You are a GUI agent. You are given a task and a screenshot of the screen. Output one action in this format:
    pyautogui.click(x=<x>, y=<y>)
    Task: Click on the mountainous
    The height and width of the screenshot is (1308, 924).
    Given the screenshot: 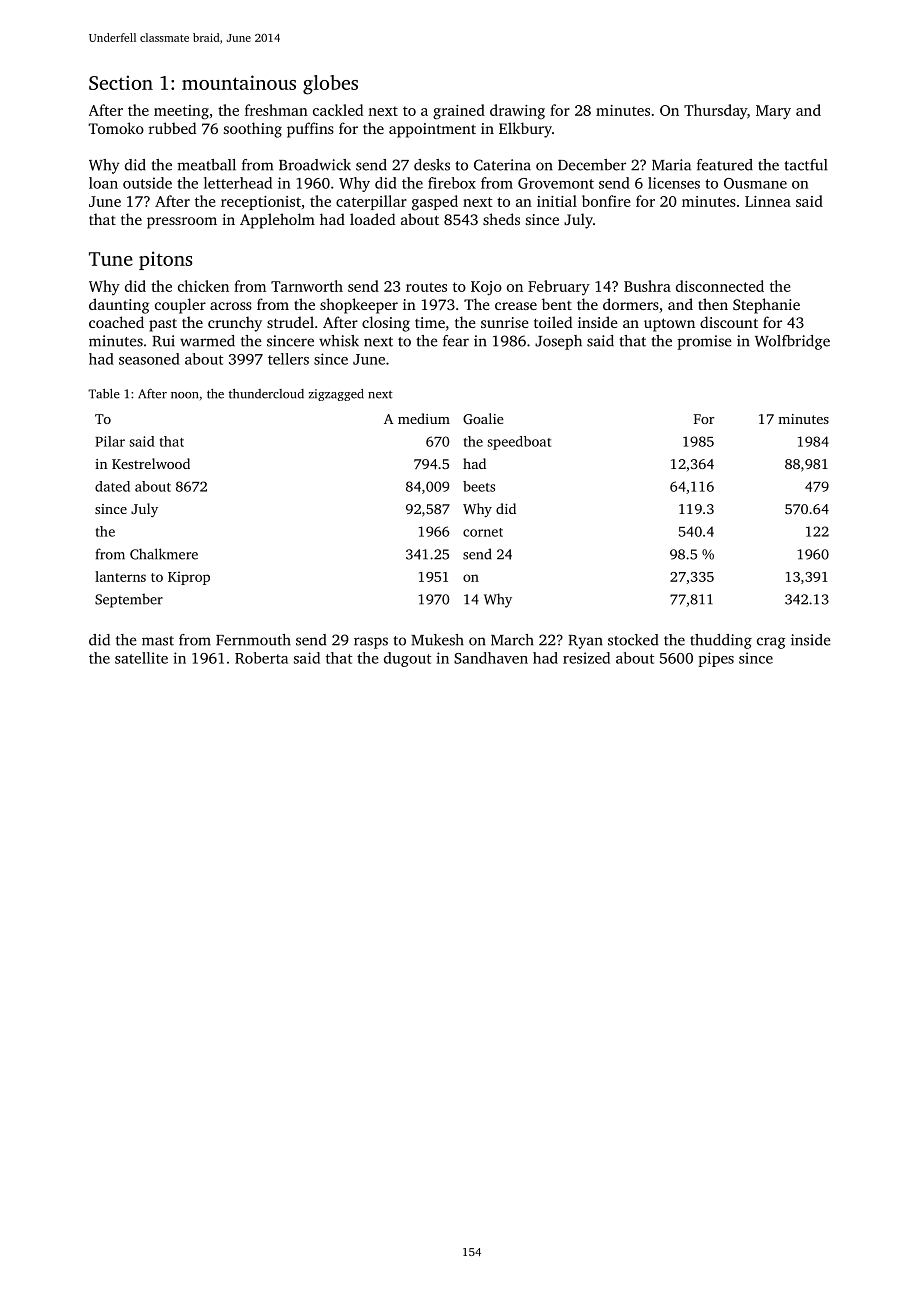 What is the action you would take?
    pyautogui.click(x=239, y=82)
